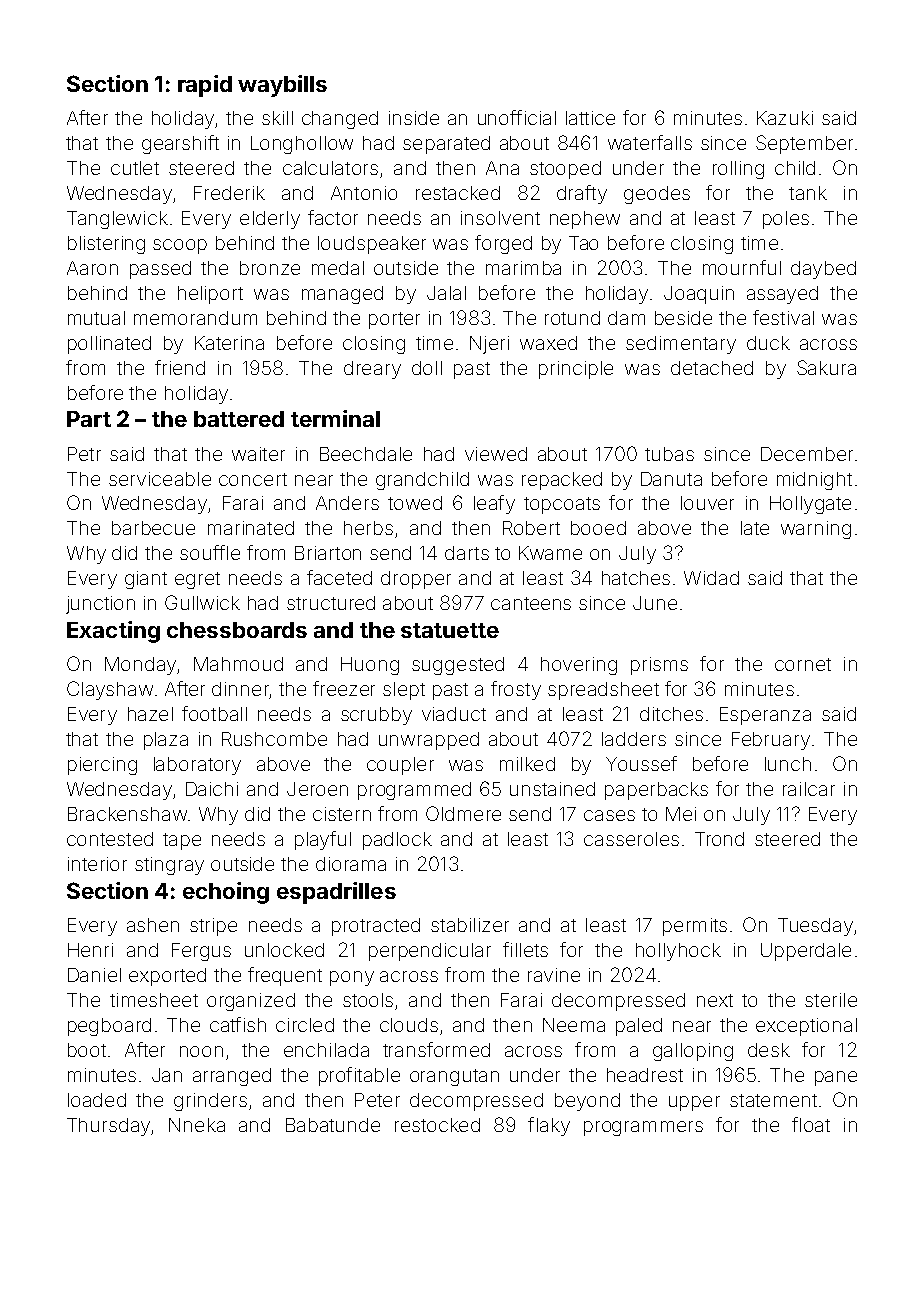 This image has width=924, height=1311. What do you see at coordinates (695, 927) in the image?
I see `permits` at bounding box center [695, 927].
